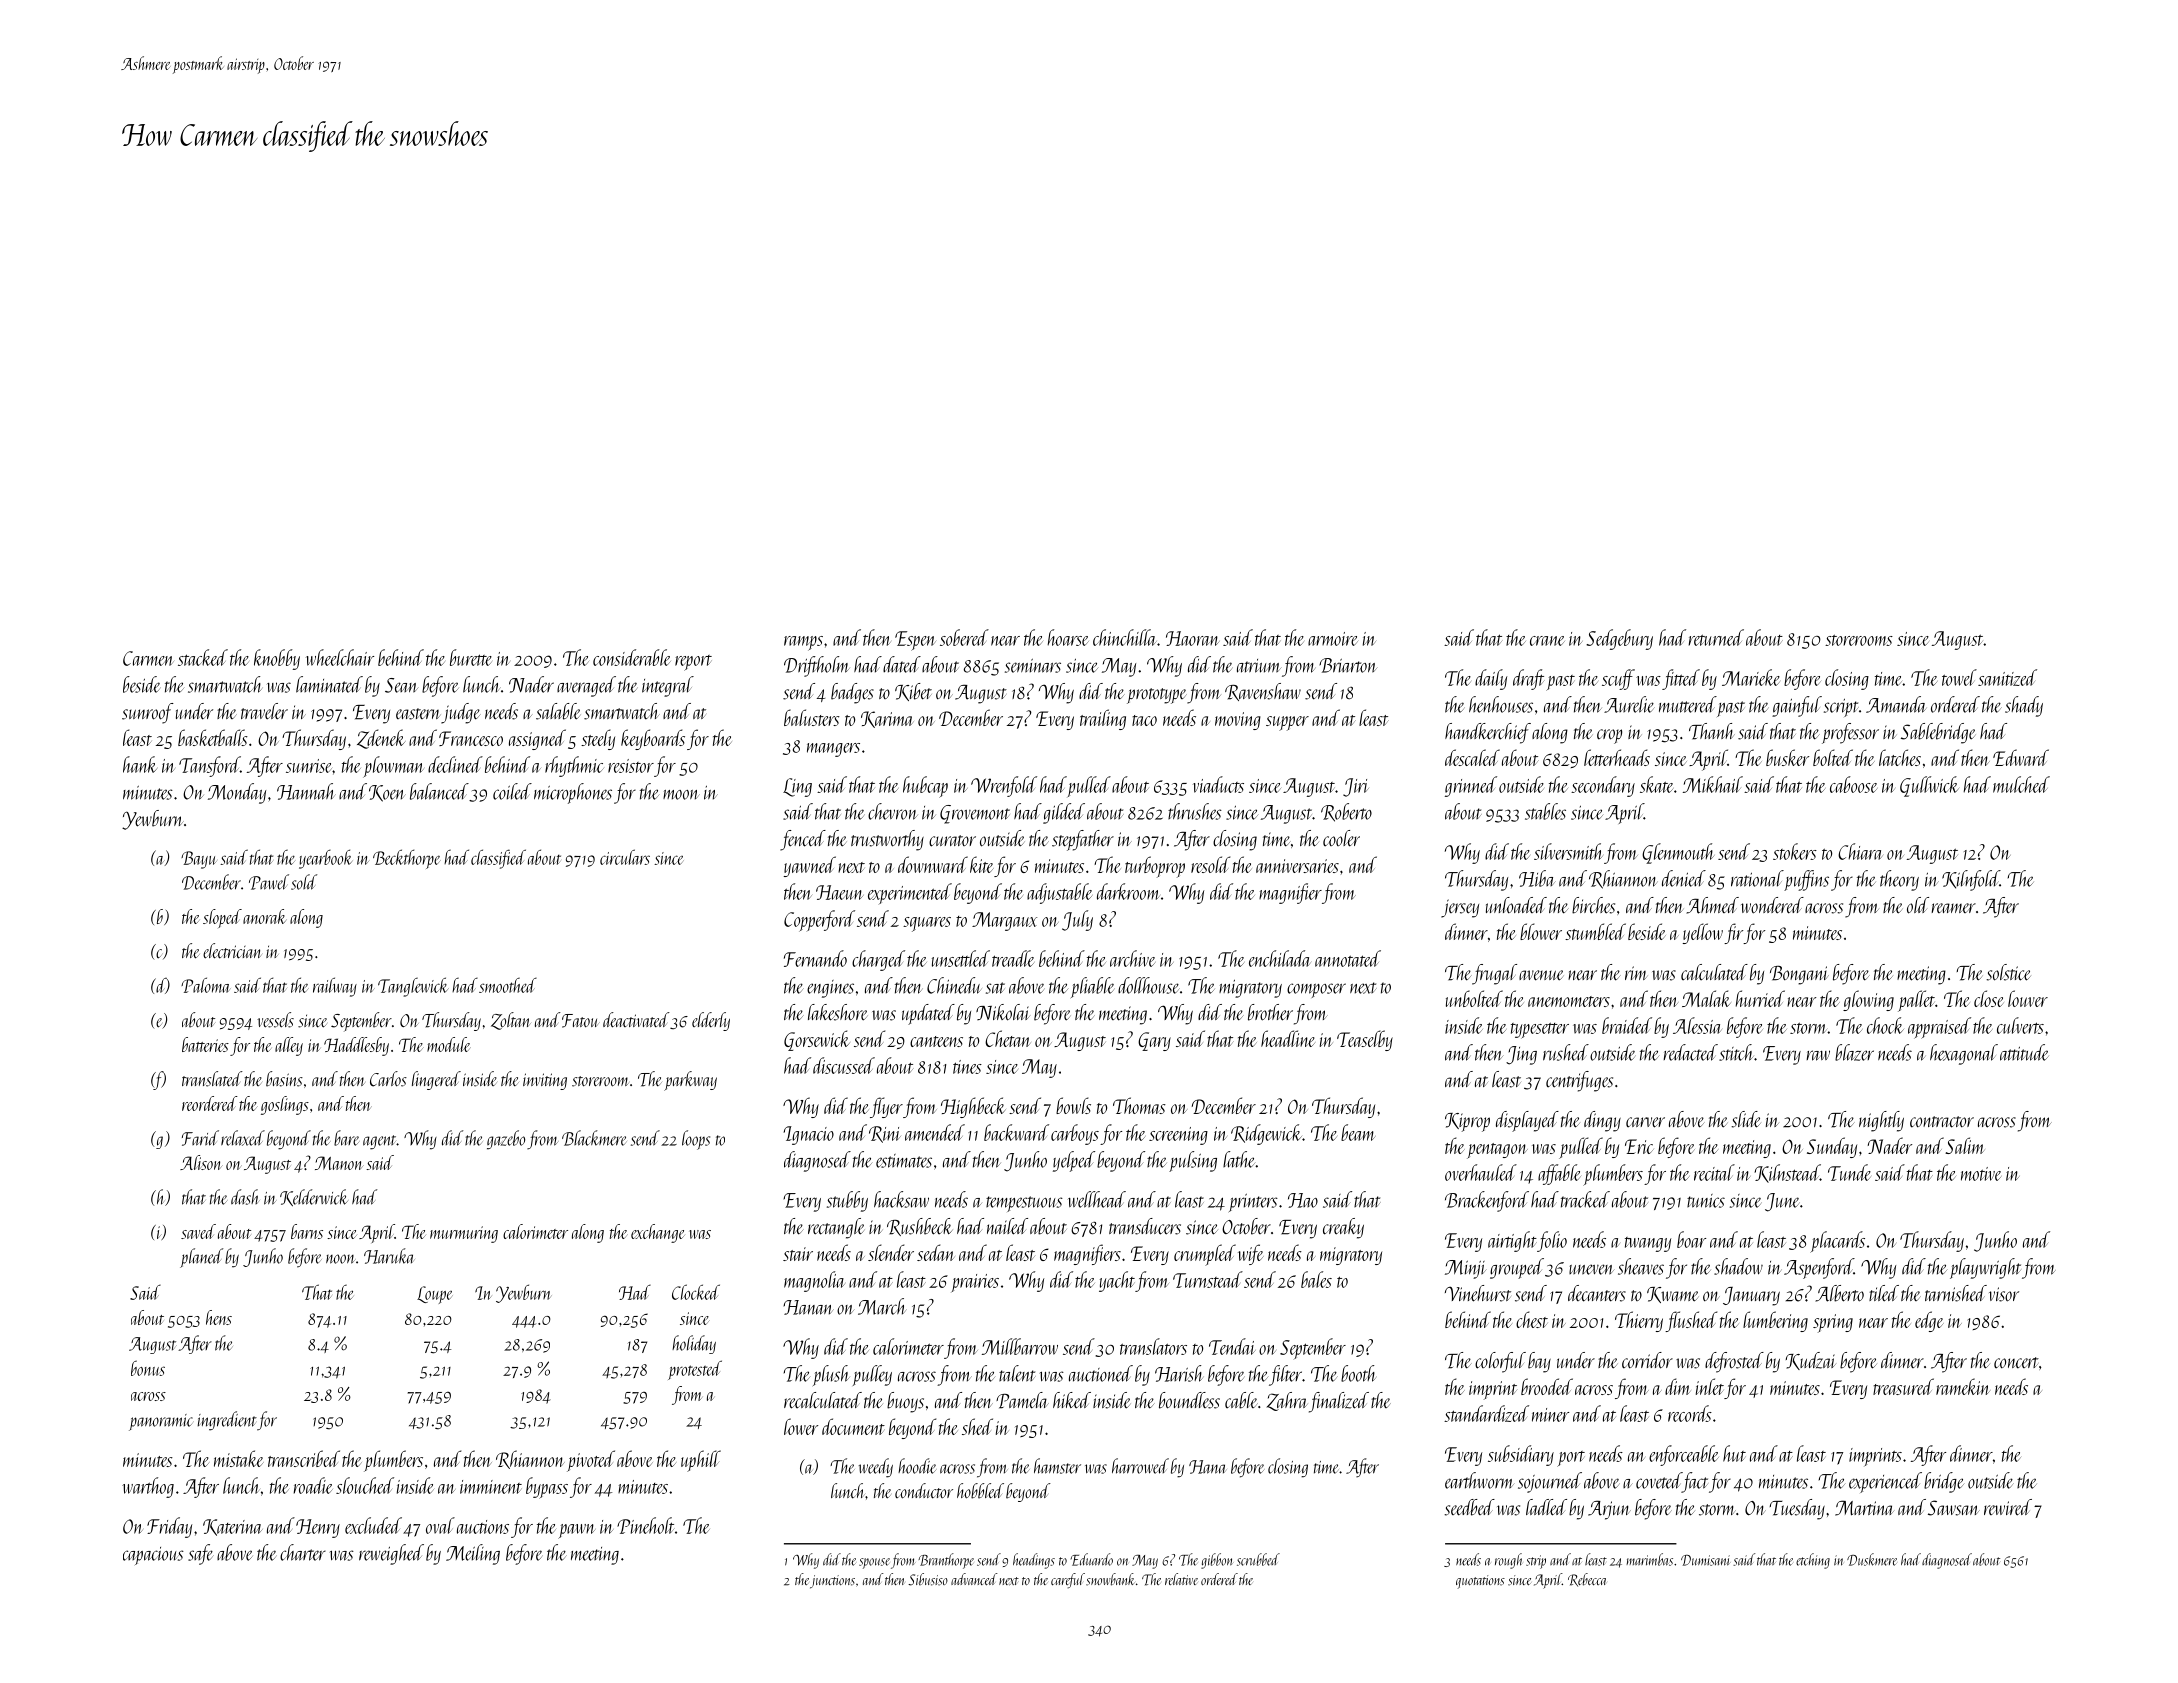  What do you see at coordinates (471, 657) in the document?
I see `burette` at bounding box center [471, 657].
